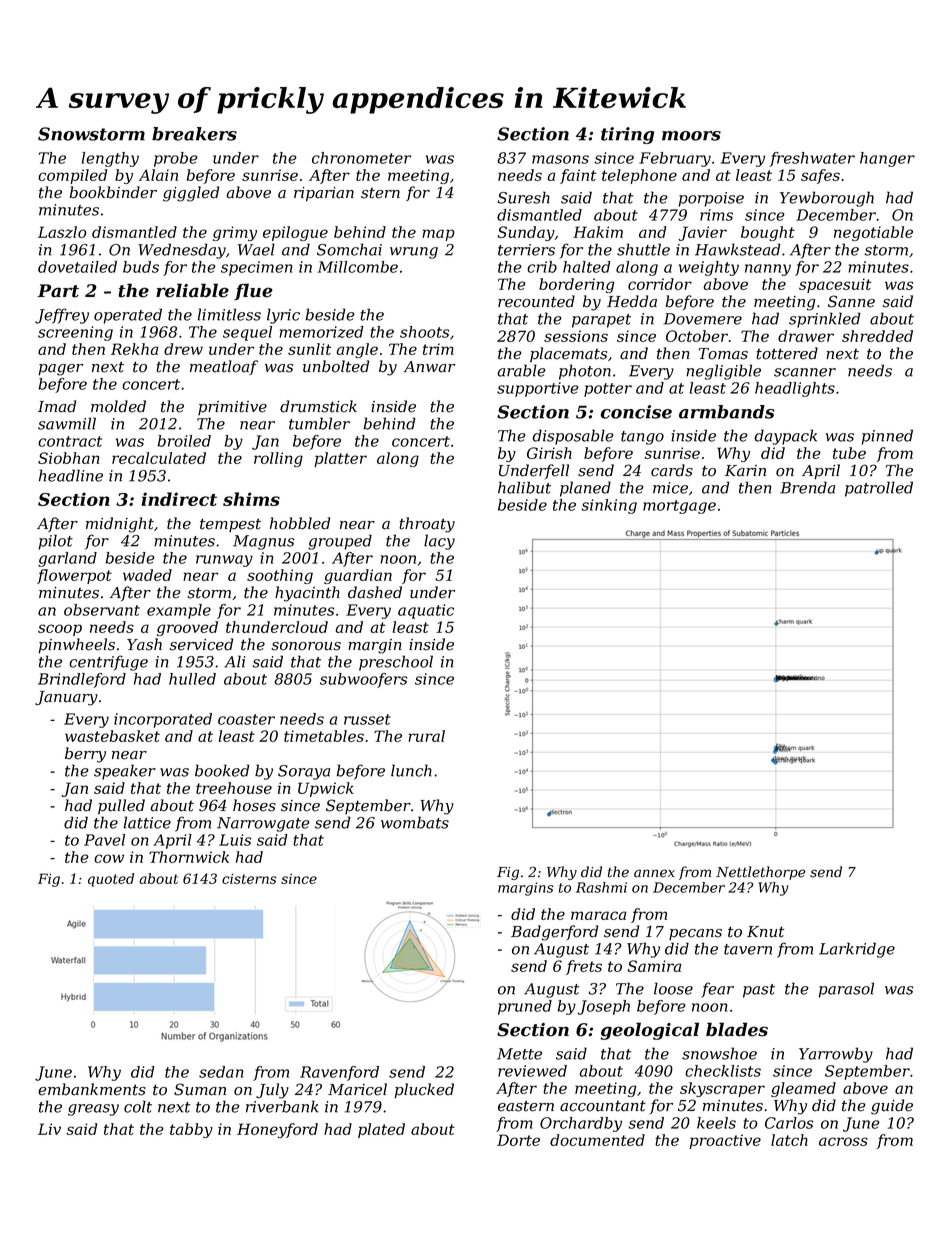 The width and height of the image is (952, 1233). I want to click on mortgage, so click(679, 507).
